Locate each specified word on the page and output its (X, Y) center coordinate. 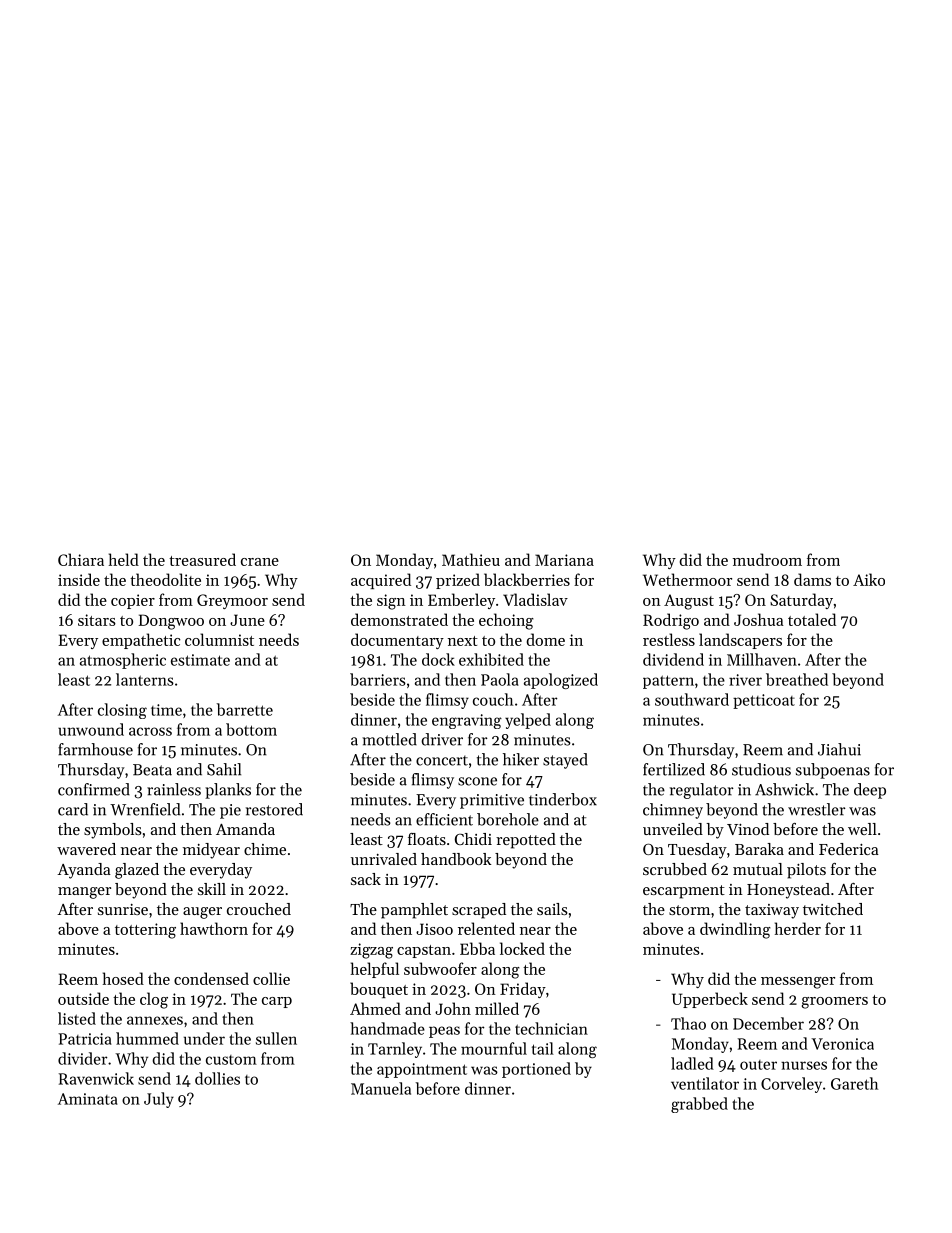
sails (552, 909)
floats (427, 839)
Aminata (88, 1099)
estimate (200, 660)
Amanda (245, 829)
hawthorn (214, 928)
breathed (797, 679)
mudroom (767, 559)
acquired (381, 581)
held (124, 559)
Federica (849, 849)
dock (438, 659)
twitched (833, 909)
